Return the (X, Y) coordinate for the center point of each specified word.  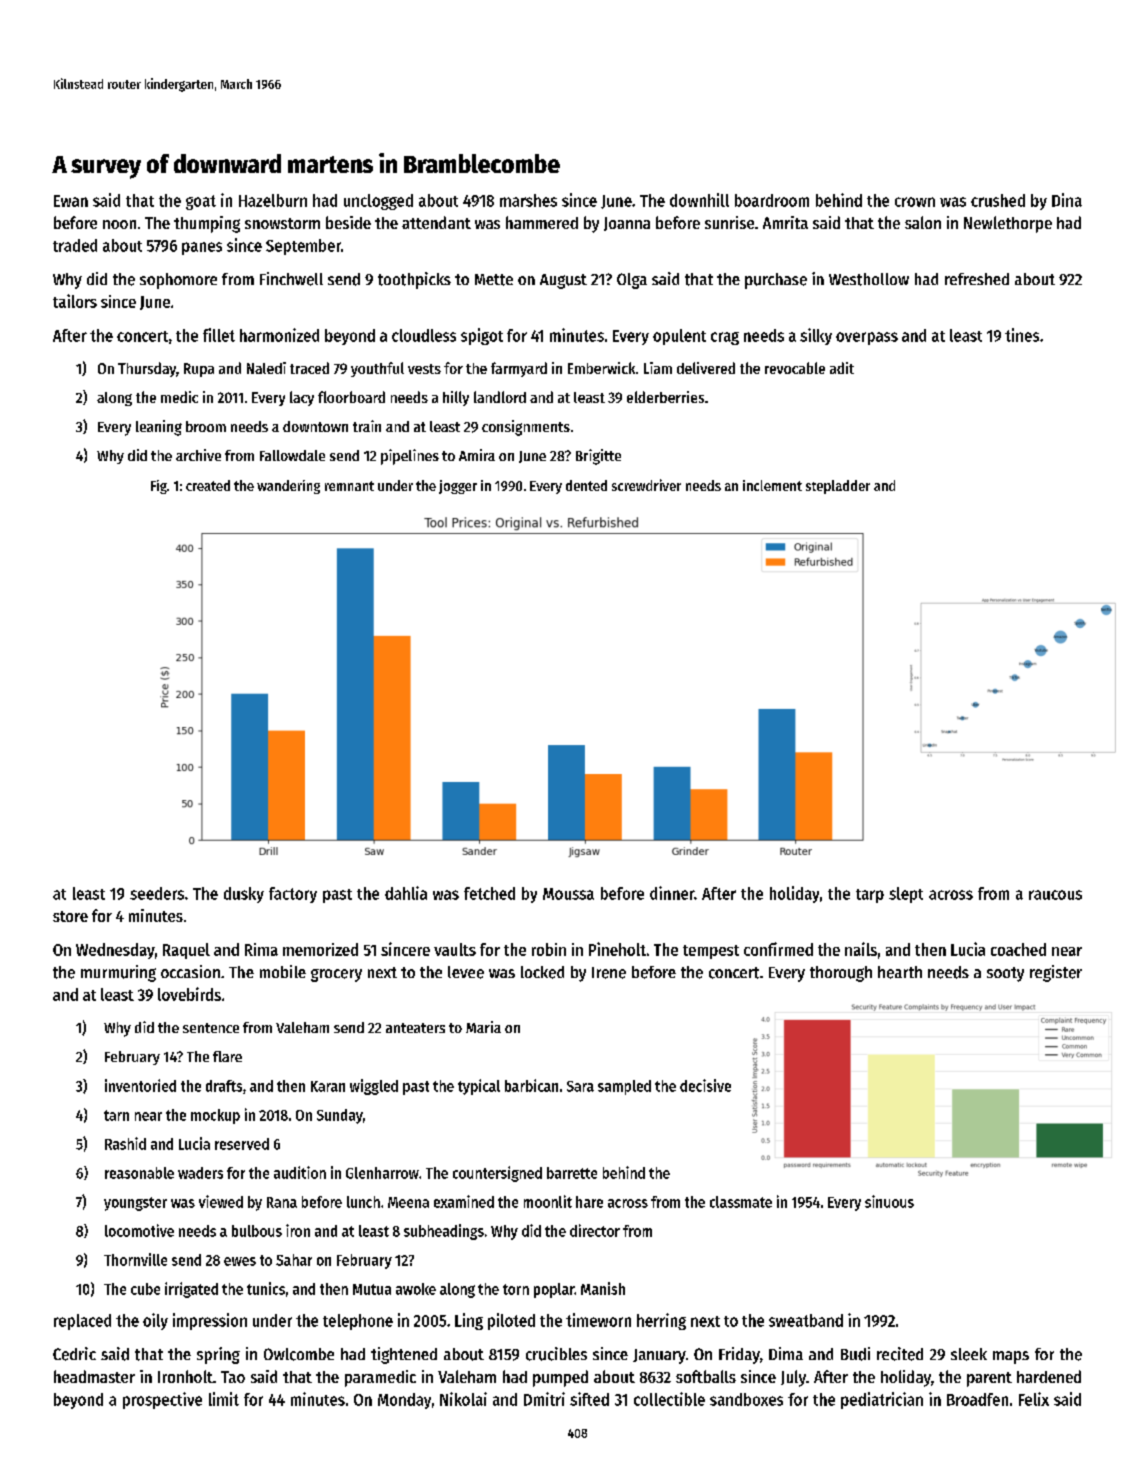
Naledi (266, 368)
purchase (776, 281)
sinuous (889, 1201)
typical (479, 1087)
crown (915, 202)
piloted (511, 1321)
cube (145, 1289)
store (70, 916)
